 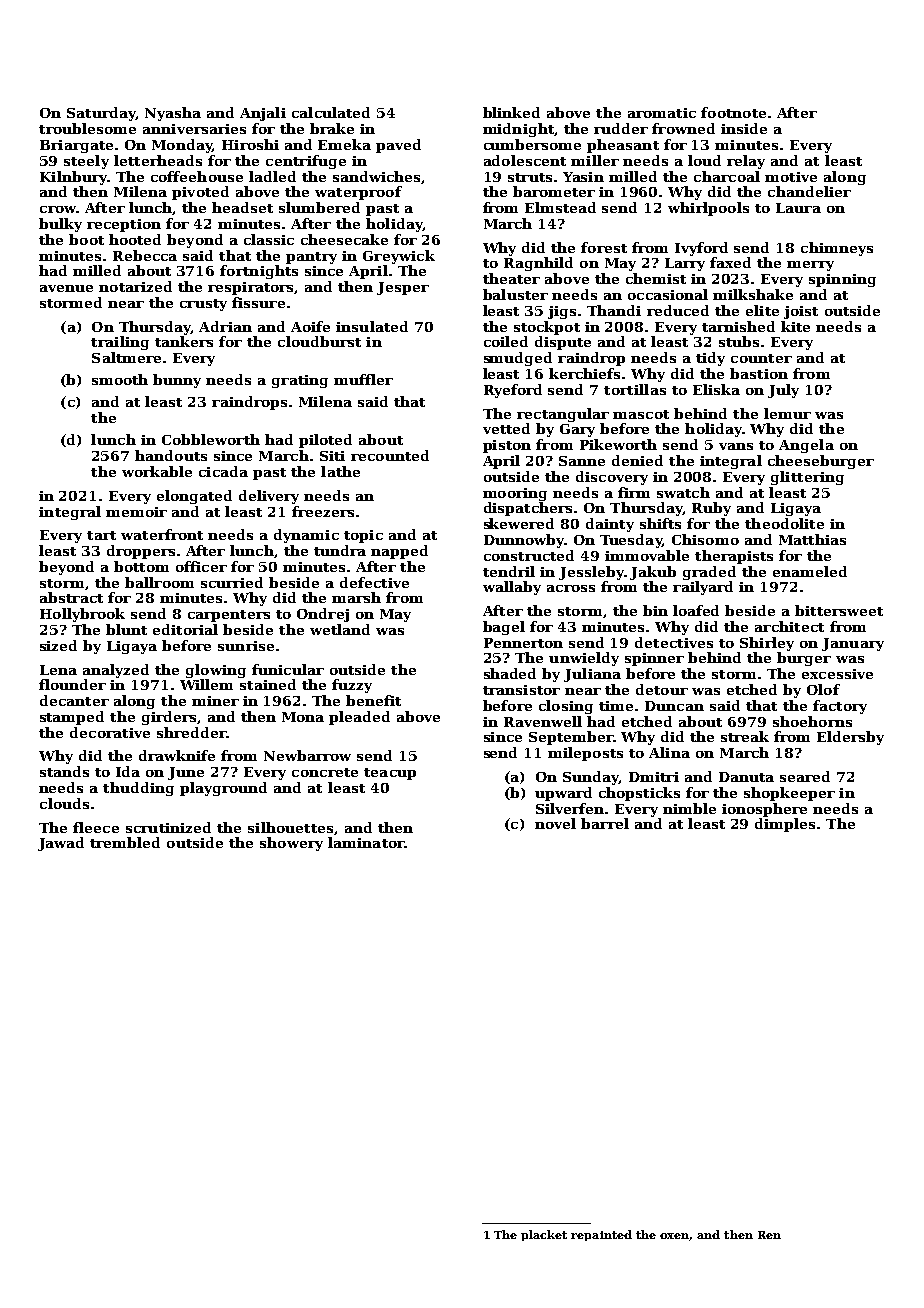 I want to click on tidy, so click(x=710, y=359).
